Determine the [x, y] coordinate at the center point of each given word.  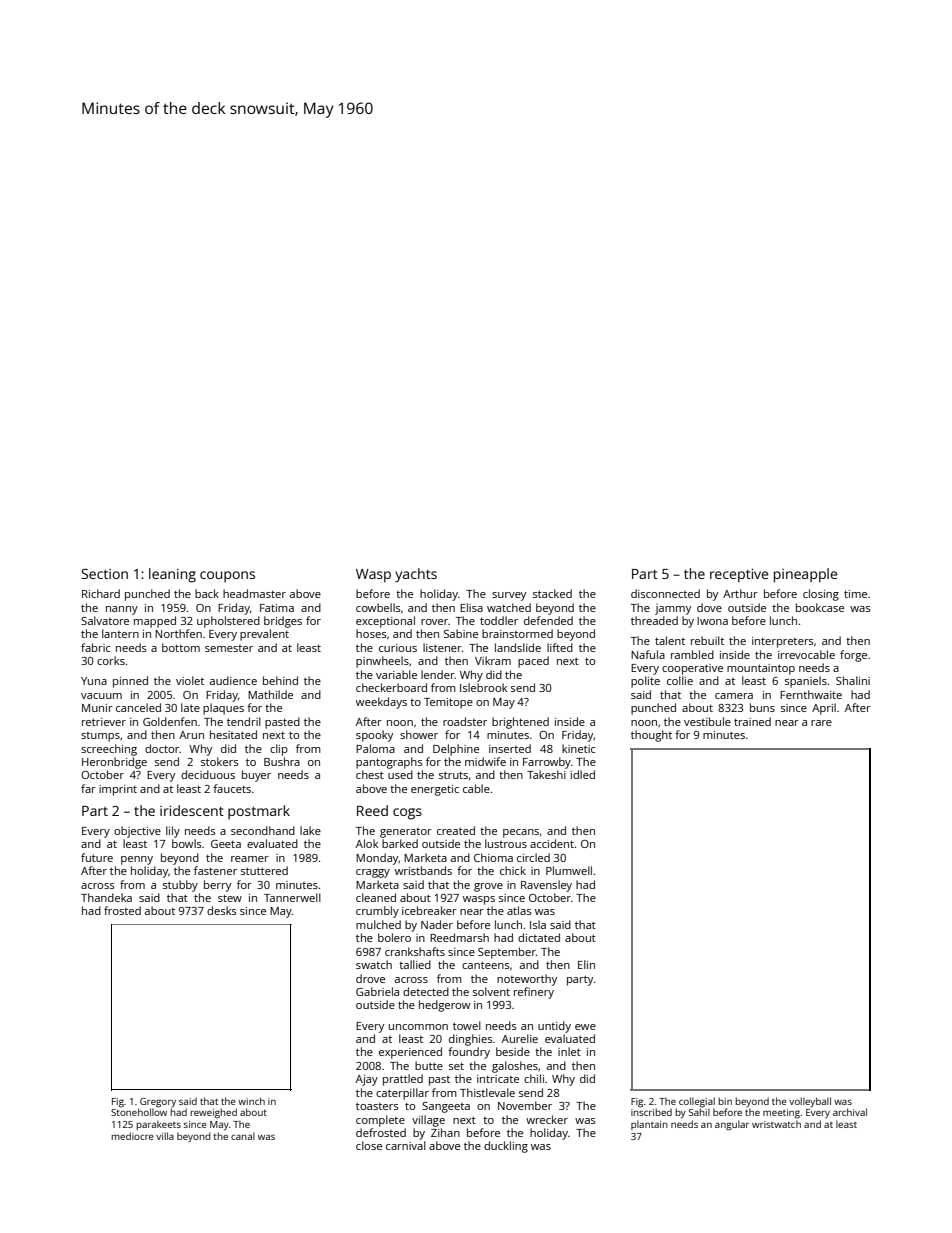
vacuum [101, 696]
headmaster [254, 593]
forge [853, 656]
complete [380, 1121]
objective [137, 832]
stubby [180, 886]
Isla [538, 924]
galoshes [515, 1067]
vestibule [707, 721]
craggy [373, 873]
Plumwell [569, 870]
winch [251, 1101]
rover [434, 622]
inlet [569, 1051]
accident [552, 843]
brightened [520, 723]
